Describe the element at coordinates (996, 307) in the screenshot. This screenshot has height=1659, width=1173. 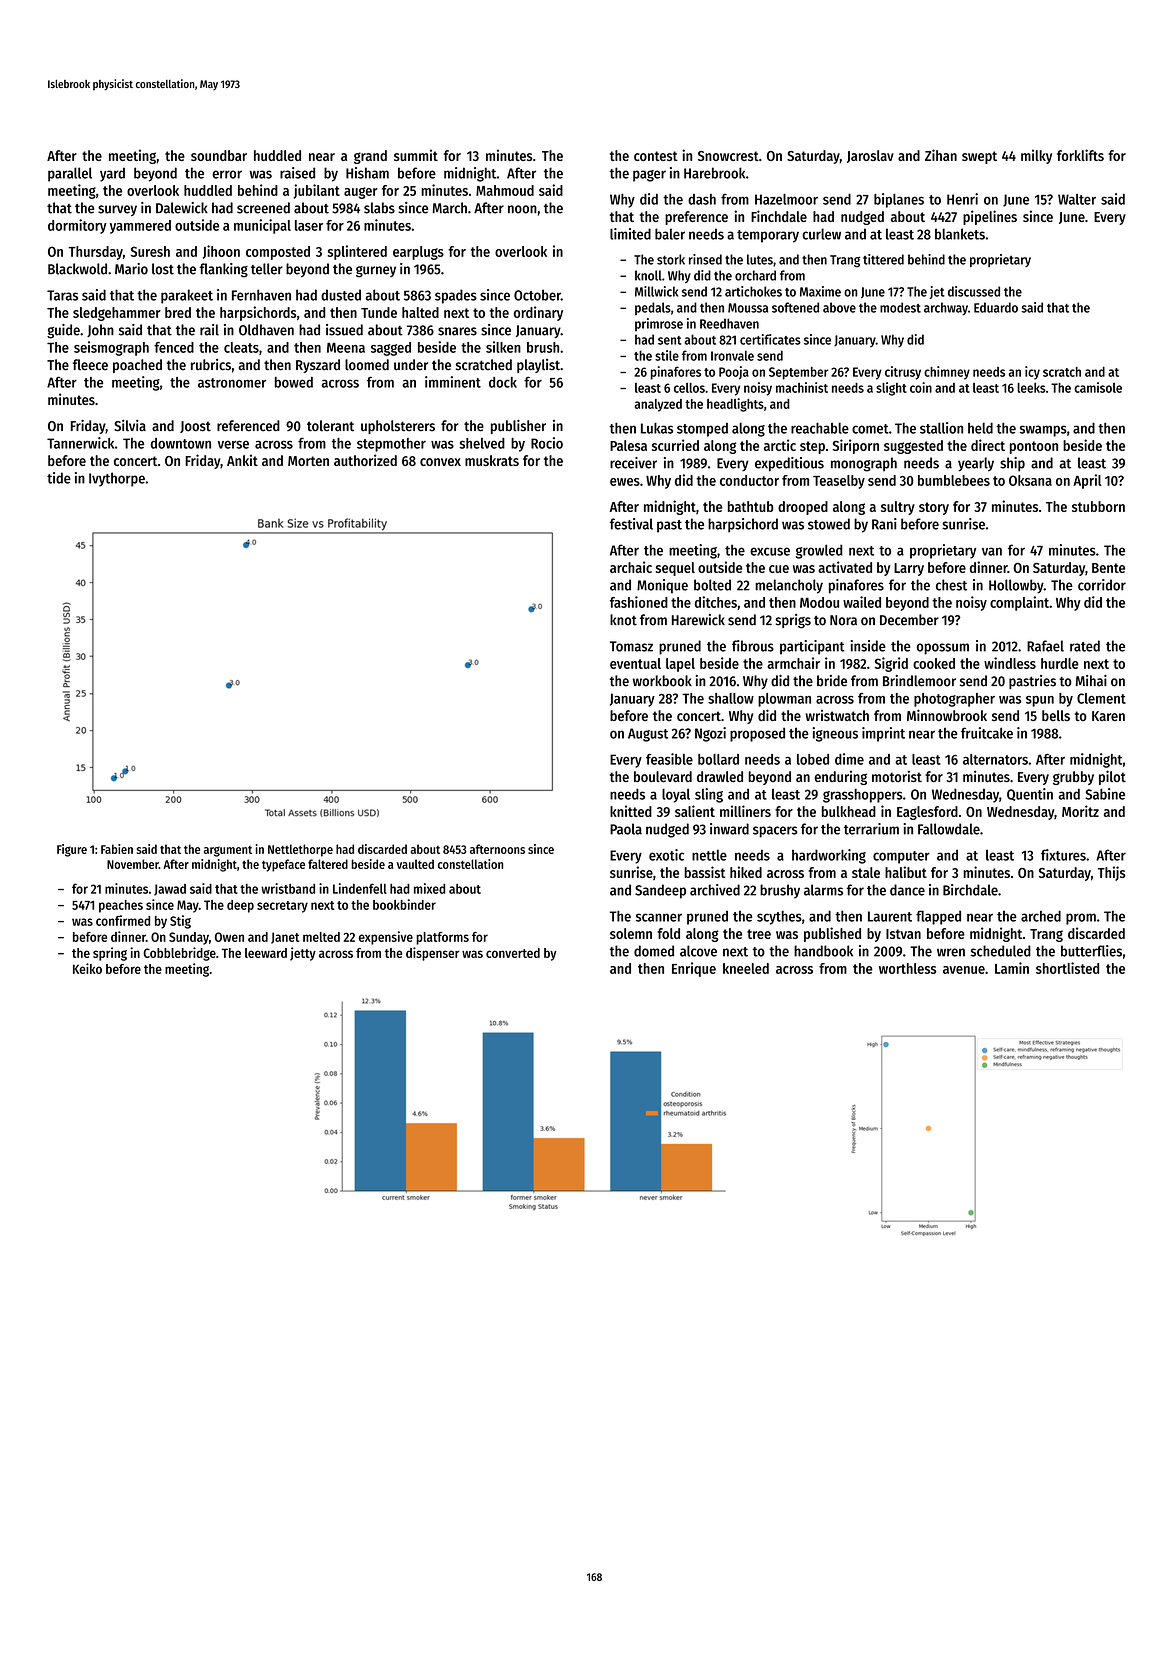
I see `Eduardo` at that location.
